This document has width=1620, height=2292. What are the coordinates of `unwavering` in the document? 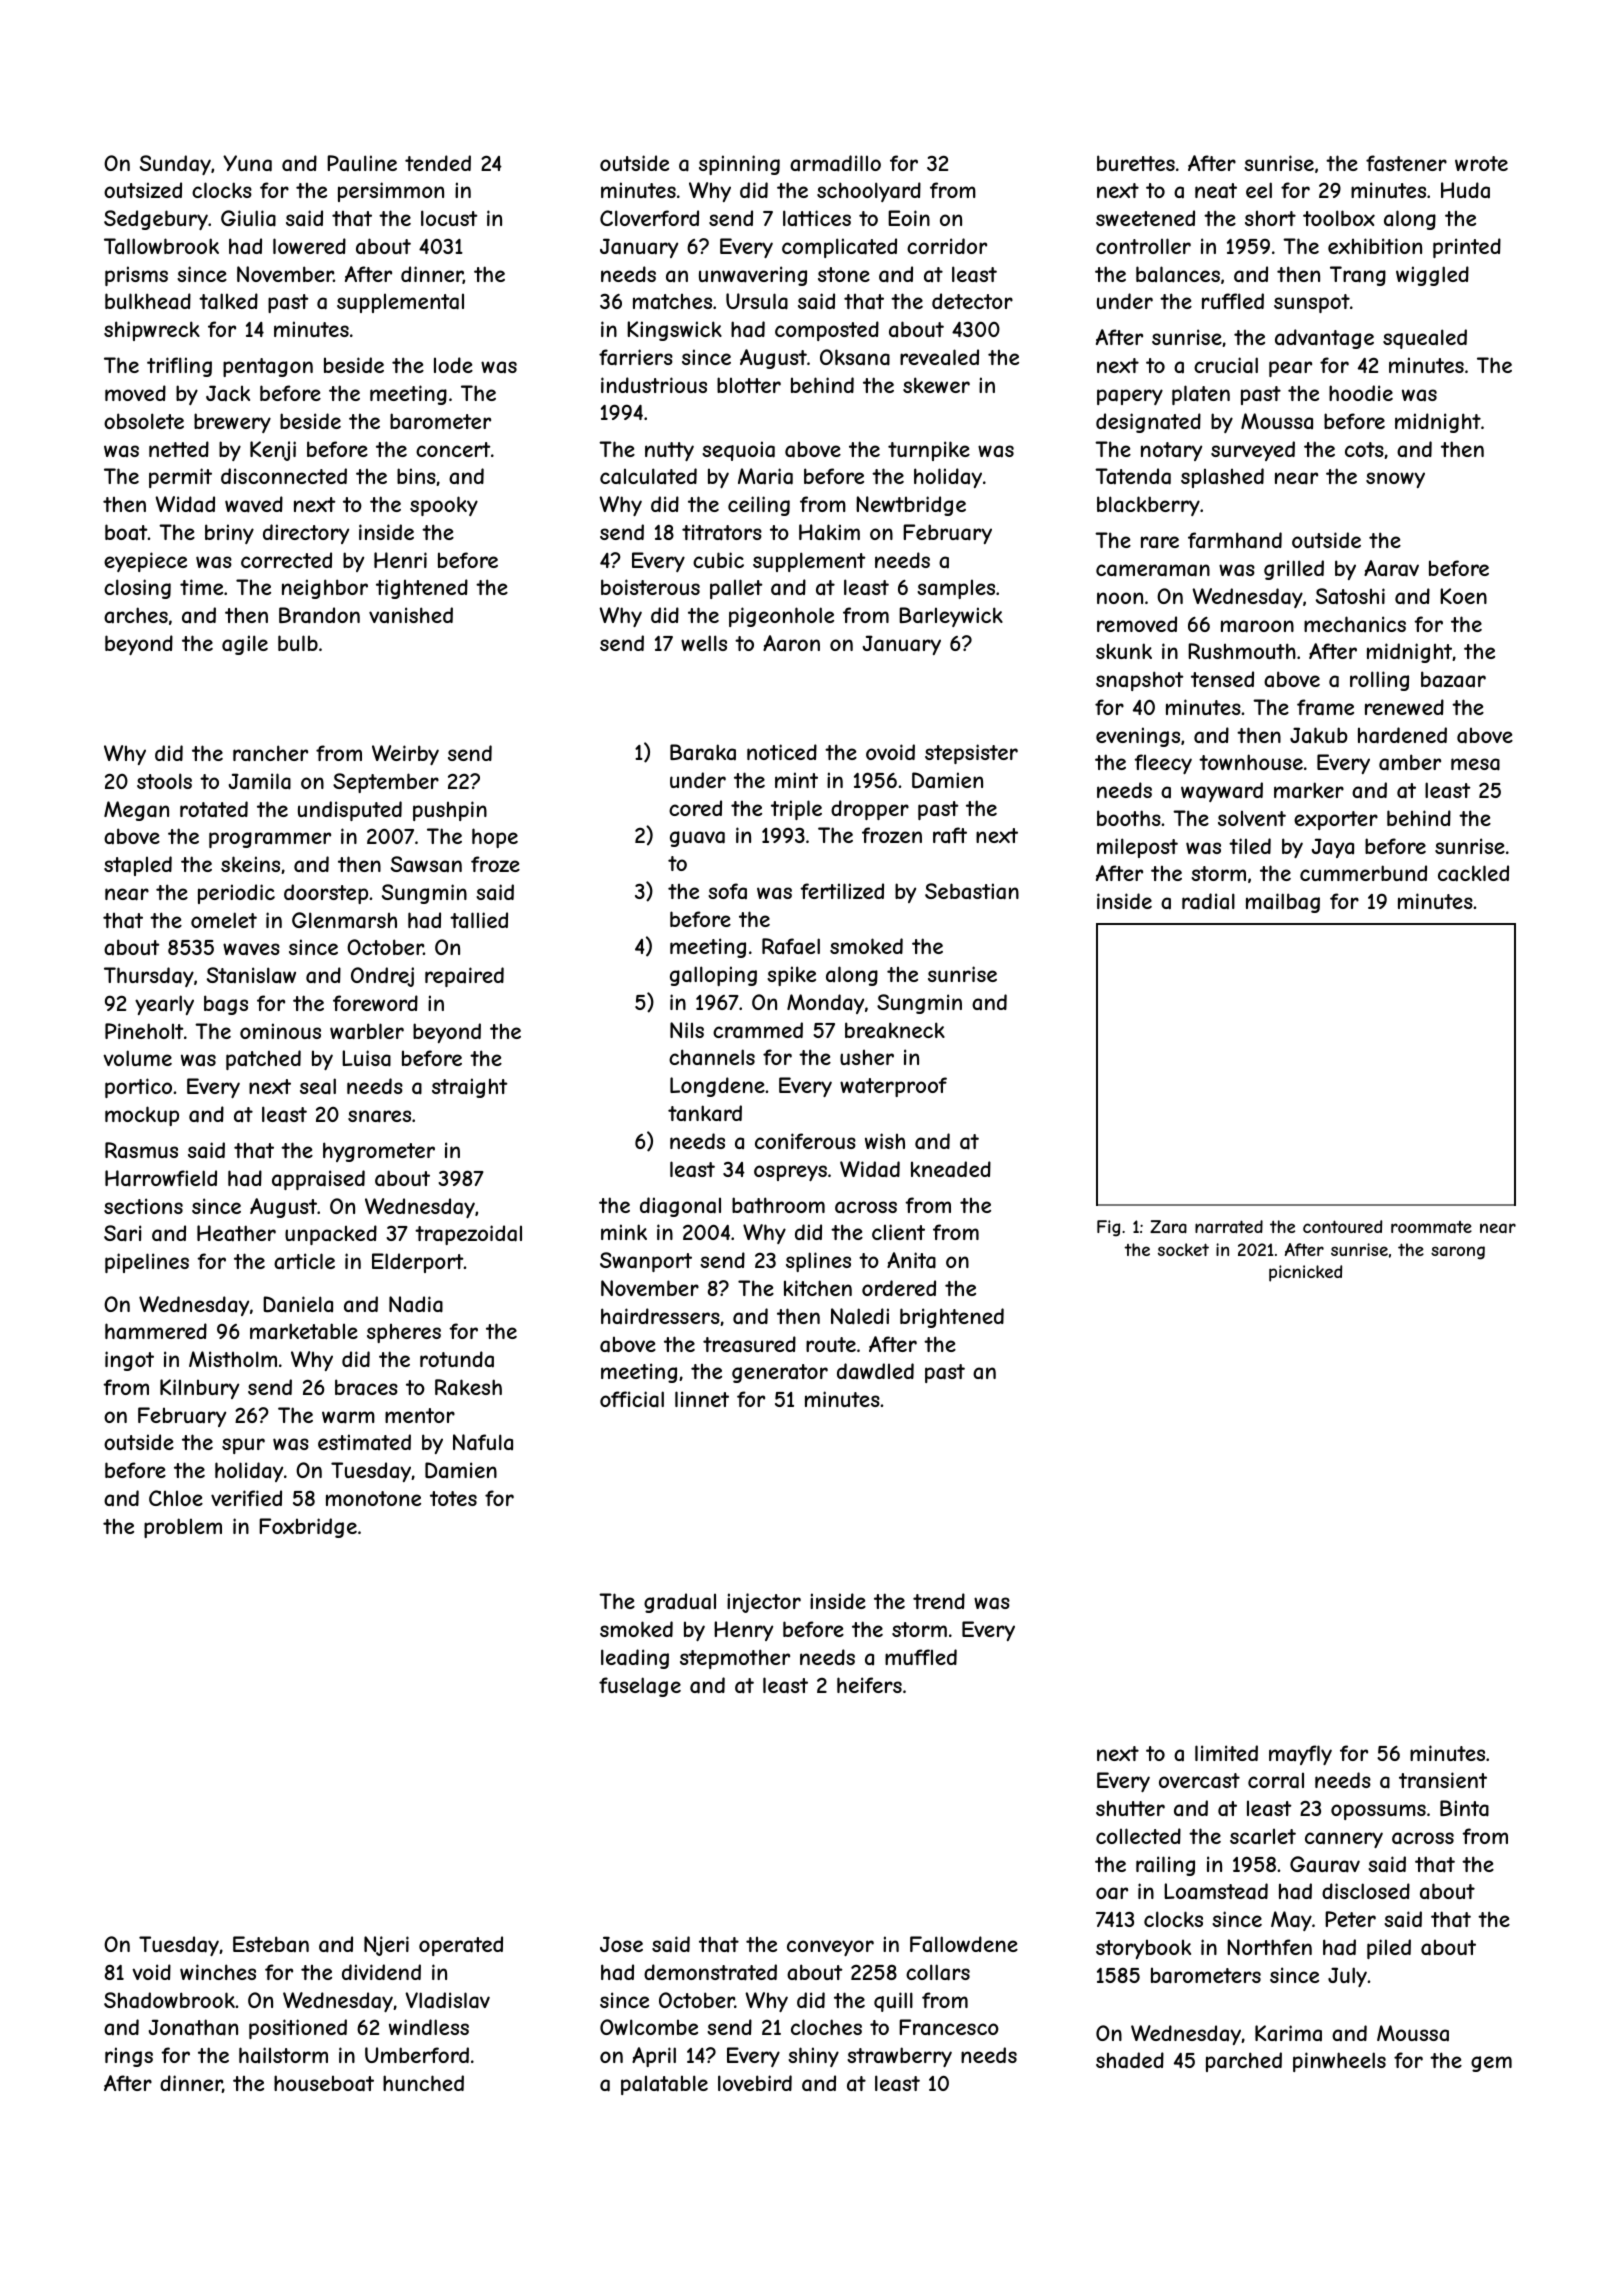 It's located at (753, 276).
